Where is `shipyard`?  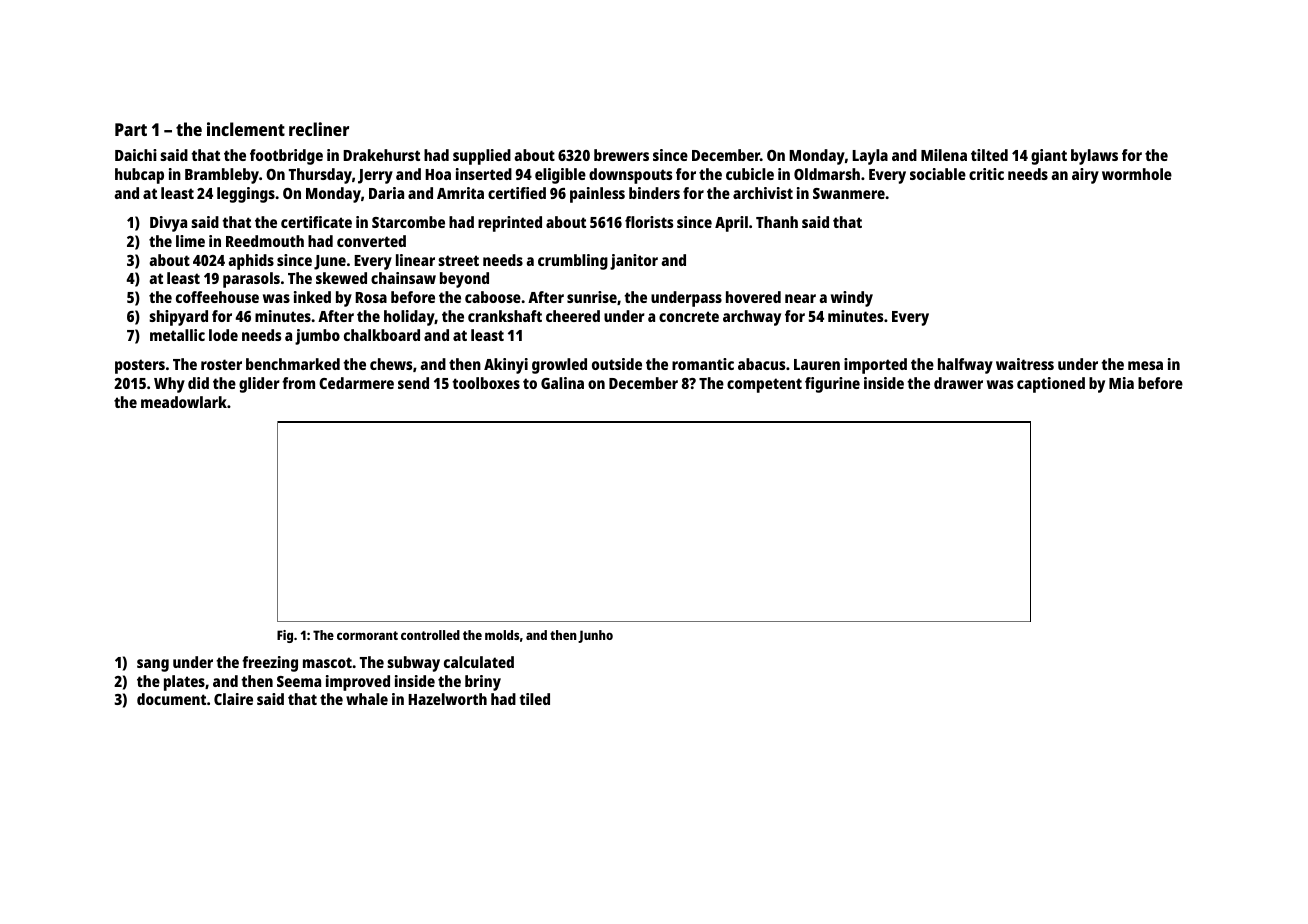
shipyard is located at coordinates (178, 318).
